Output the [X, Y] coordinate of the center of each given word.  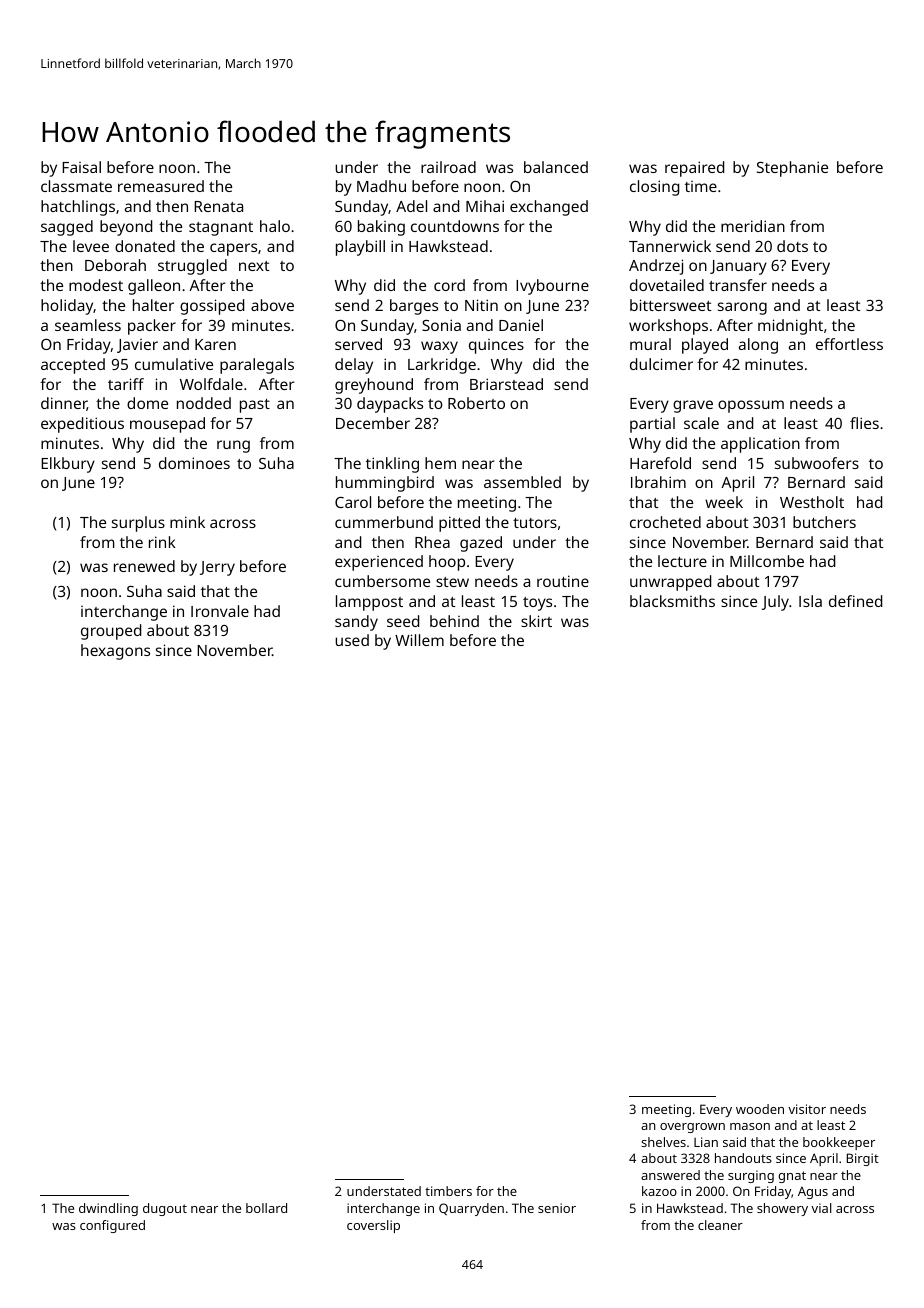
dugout [165, 1209]
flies [864, 423]
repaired [694, 169]
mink [187, 522]
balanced [556, 167]
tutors [535, 523]
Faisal [81, 167]
